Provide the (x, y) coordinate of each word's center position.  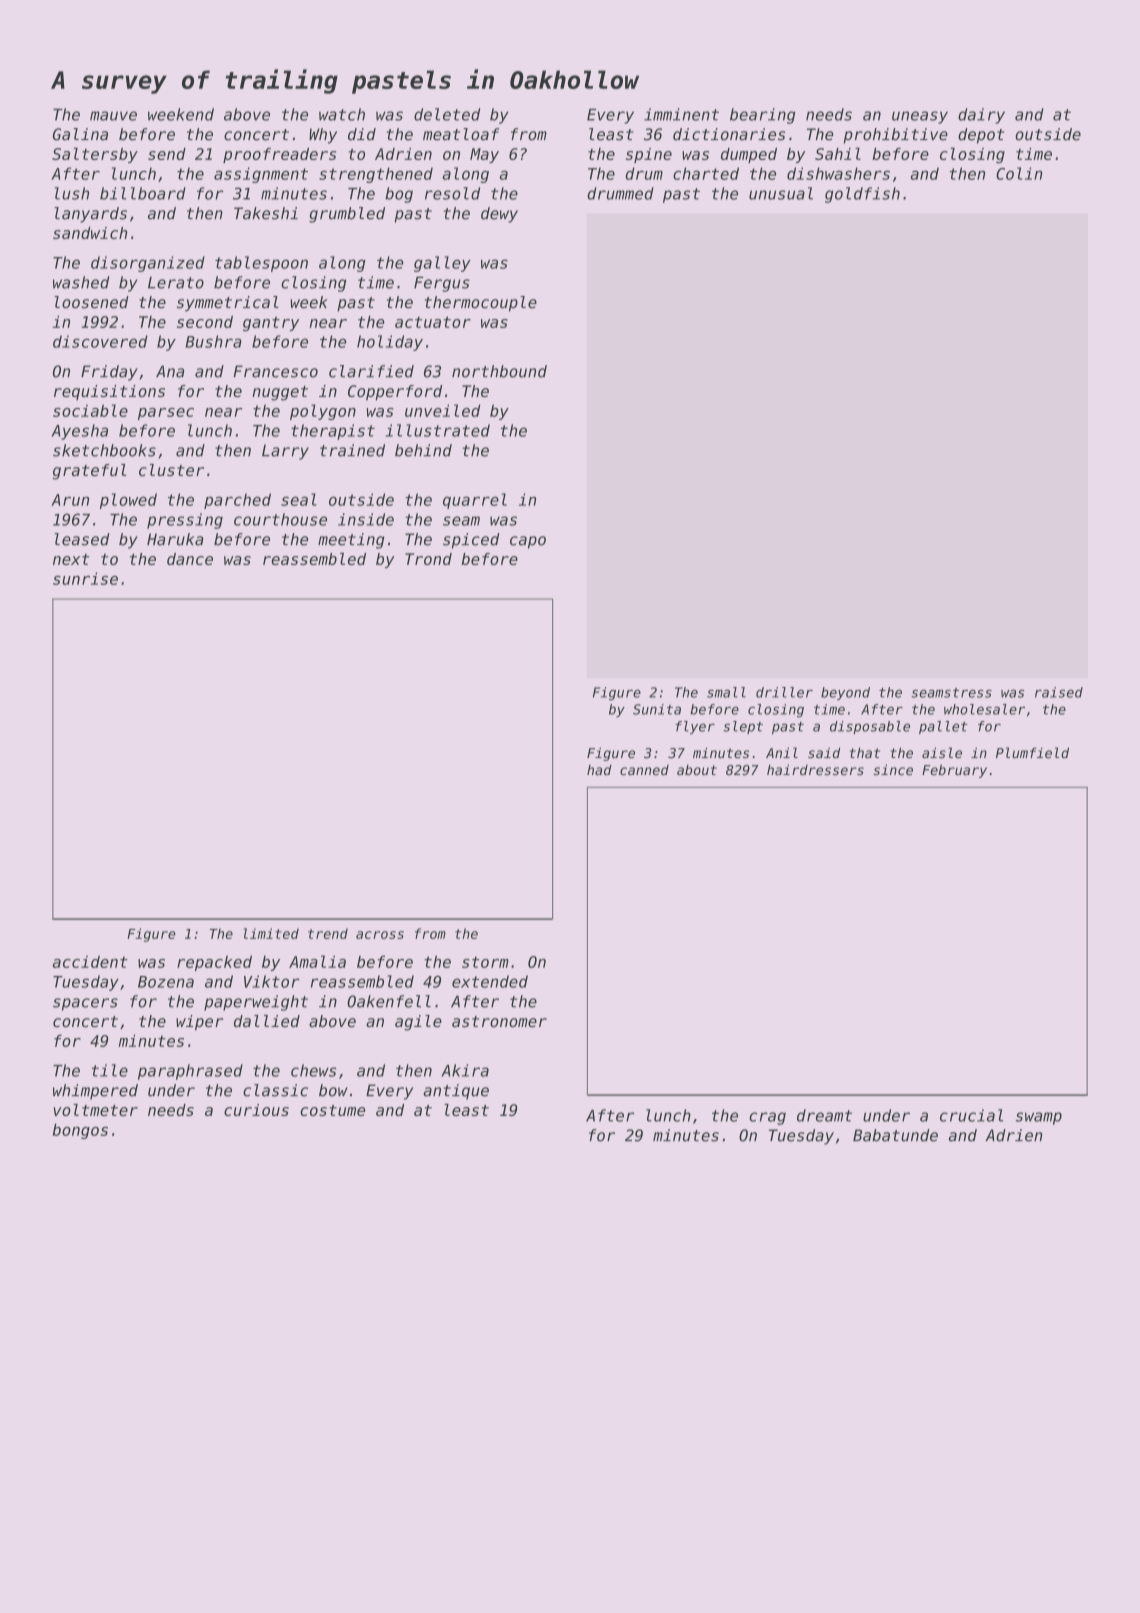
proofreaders (279, 155)
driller (784, 692)
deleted (447, 114)
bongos (80, 1131)
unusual (781, 193)
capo (528, 542)
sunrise (85, 578)
